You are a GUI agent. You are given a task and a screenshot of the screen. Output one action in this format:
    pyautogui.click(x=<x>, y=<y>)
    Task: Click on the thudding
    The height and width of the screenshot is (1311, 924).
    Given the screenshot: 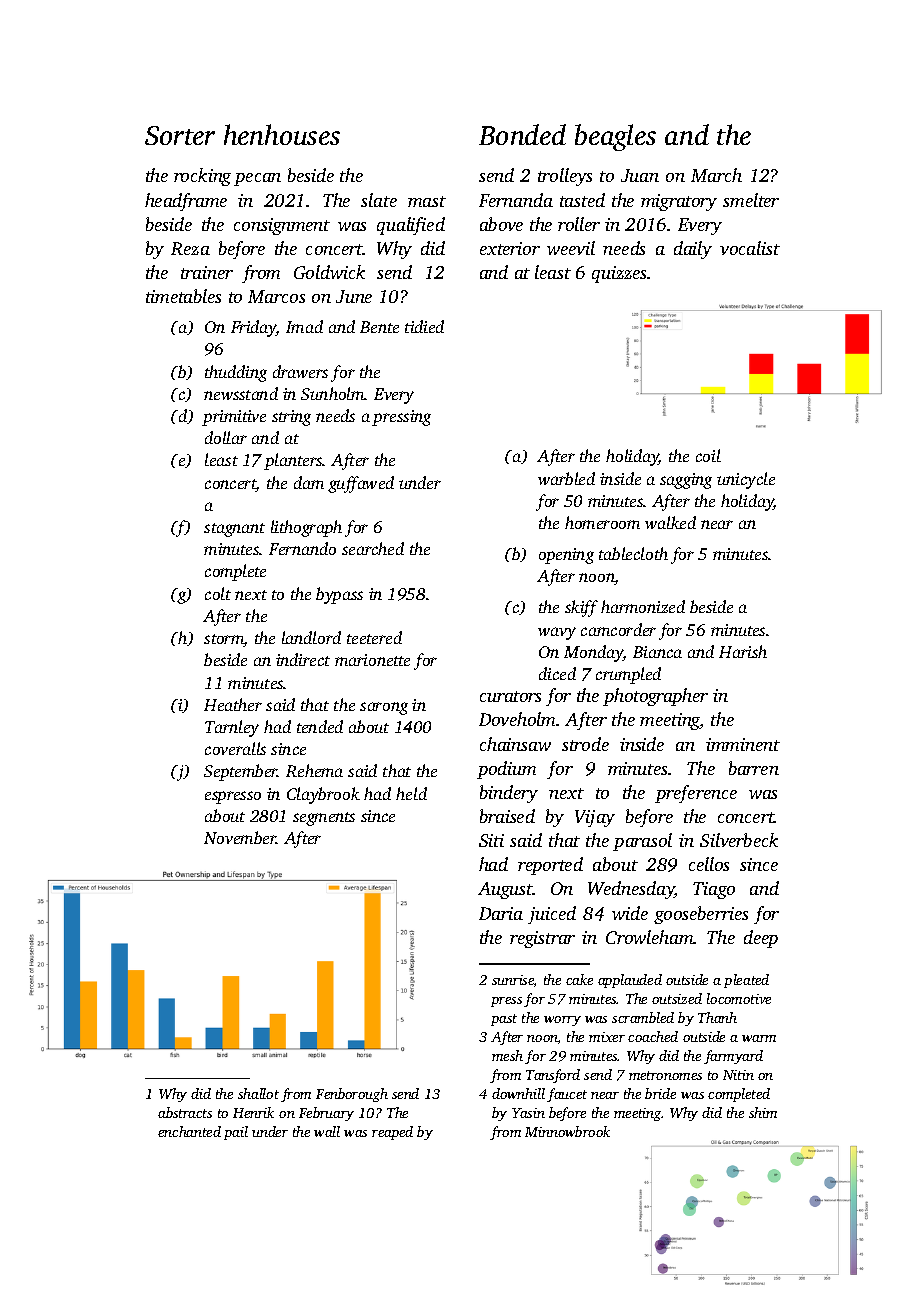 What is the action you would take?
    pyautogui.click(x=236, y=373)
